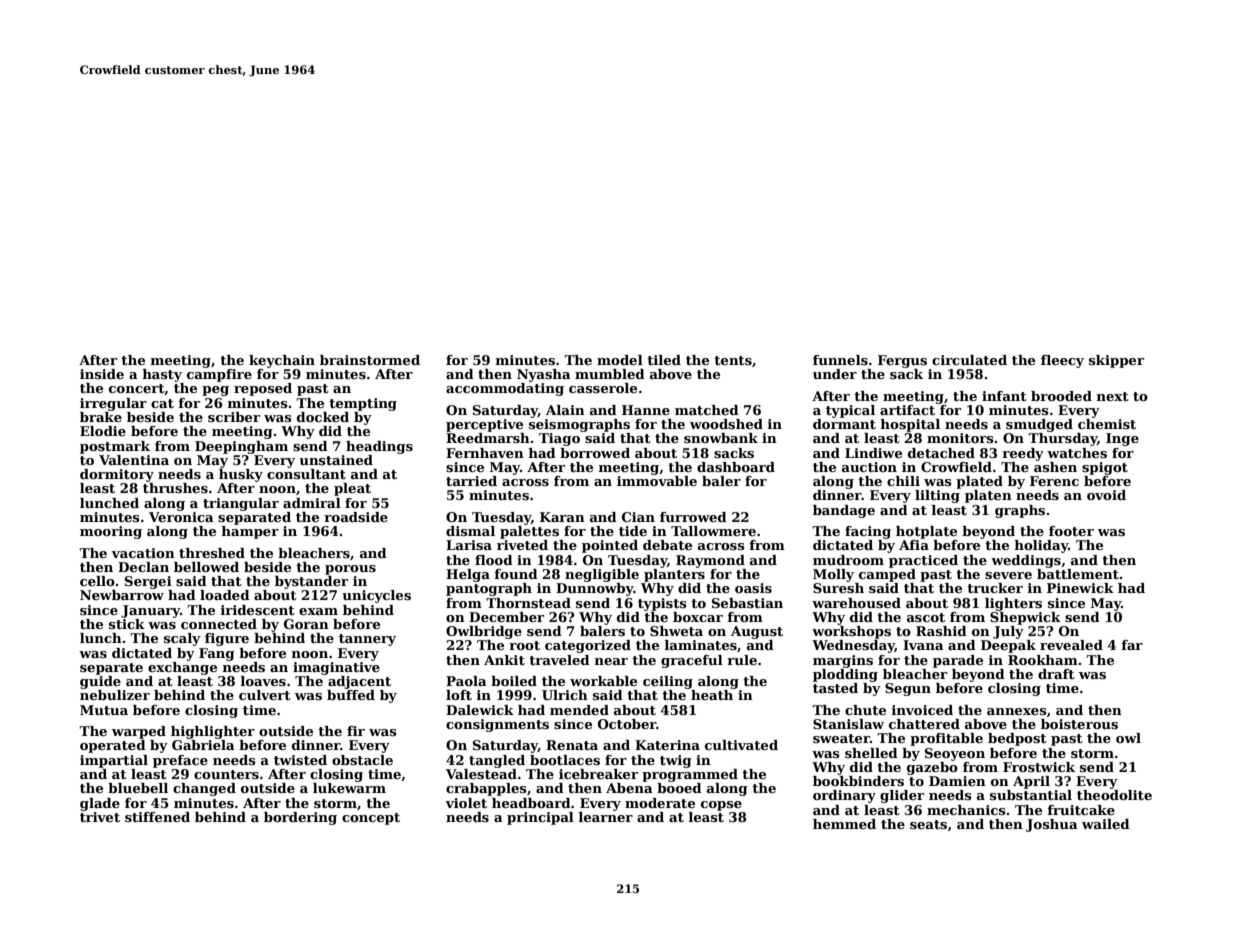 This screenshot has height=952, width=1233. What do you see at coordinates (1078, 574) in the screenshot?
I see `battlement` at bounding box center [1078, 574].
